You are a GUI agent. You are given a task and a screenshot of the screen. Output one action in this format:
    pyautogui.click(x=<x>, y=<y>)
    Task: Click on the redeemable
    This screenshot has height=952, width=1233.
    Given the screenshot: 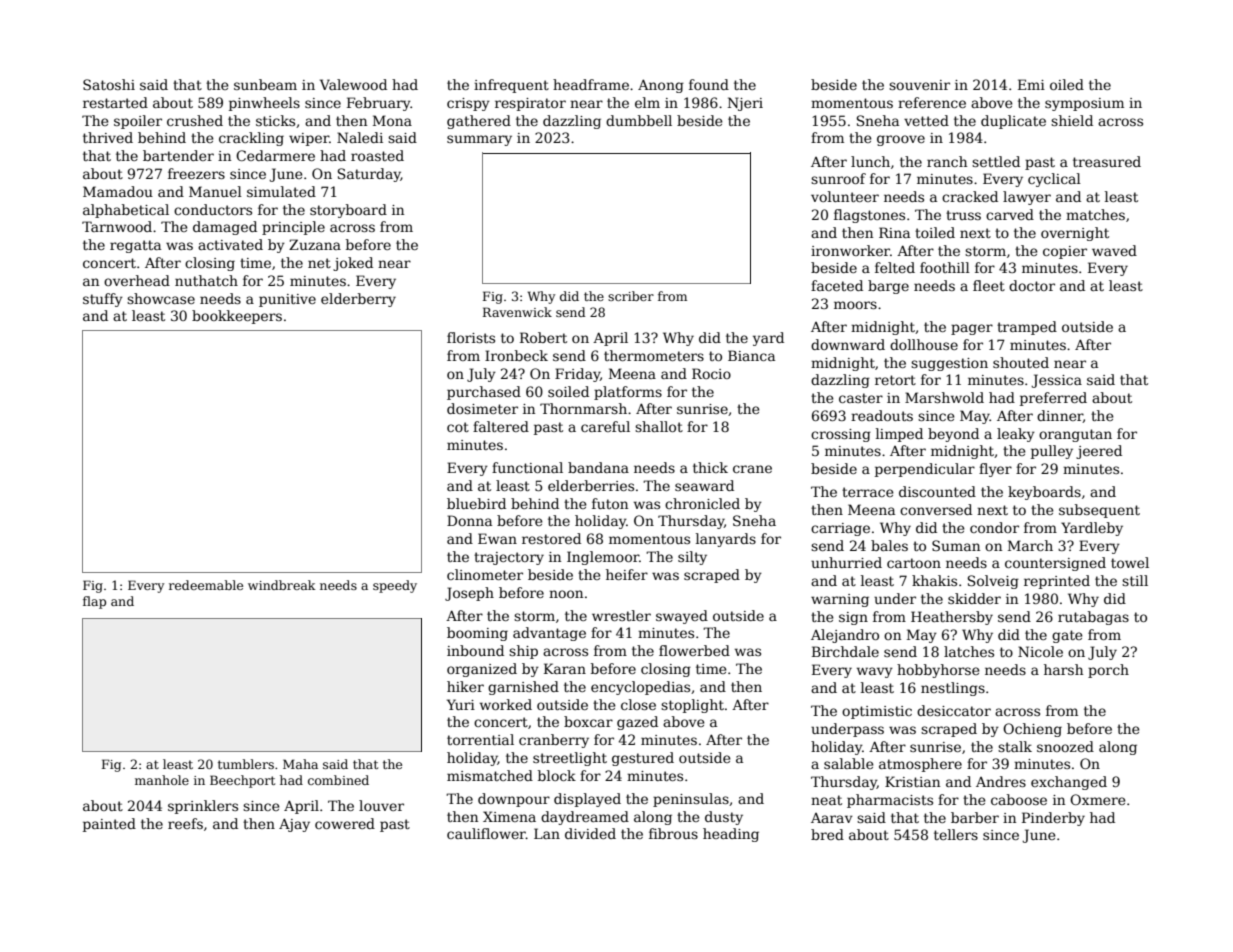 What is the action you would take?
    pyautogui.click(x=206, y=585)
